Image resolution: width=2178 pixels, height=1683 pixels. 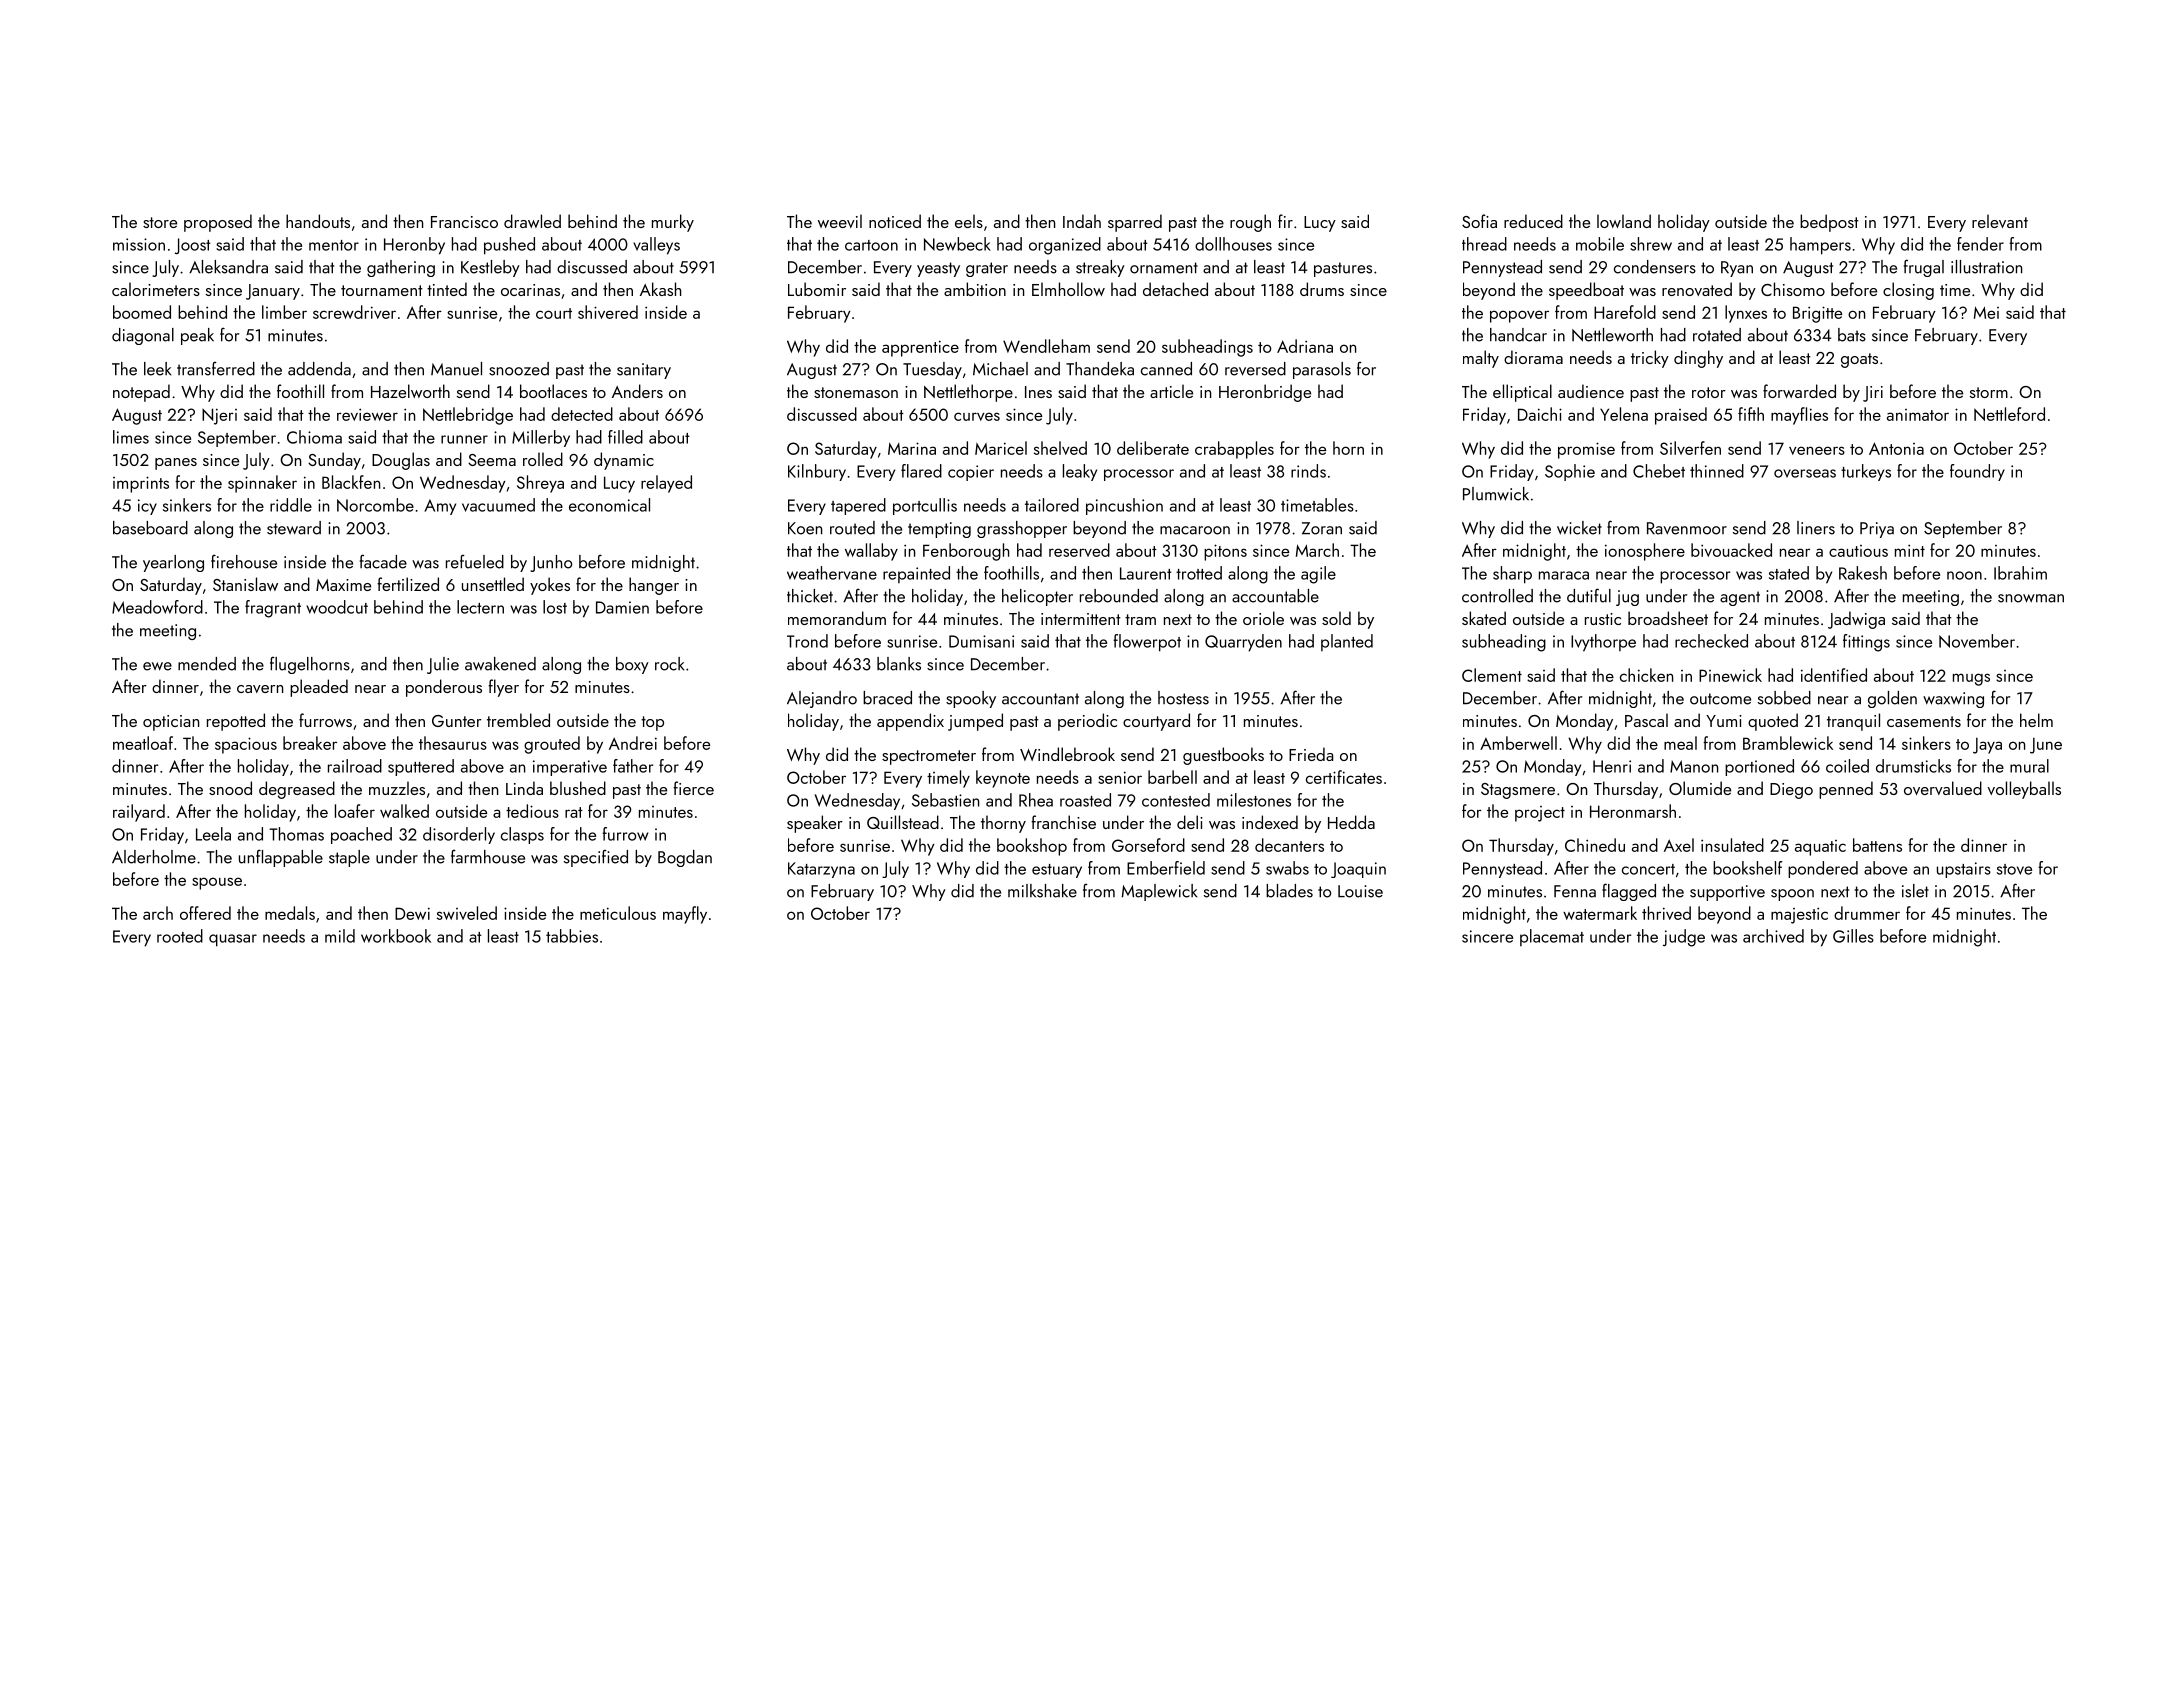 What do you see at coordinates (596, 858) in the screenshot?
I see `specified` at bounding box center [596, 858].
